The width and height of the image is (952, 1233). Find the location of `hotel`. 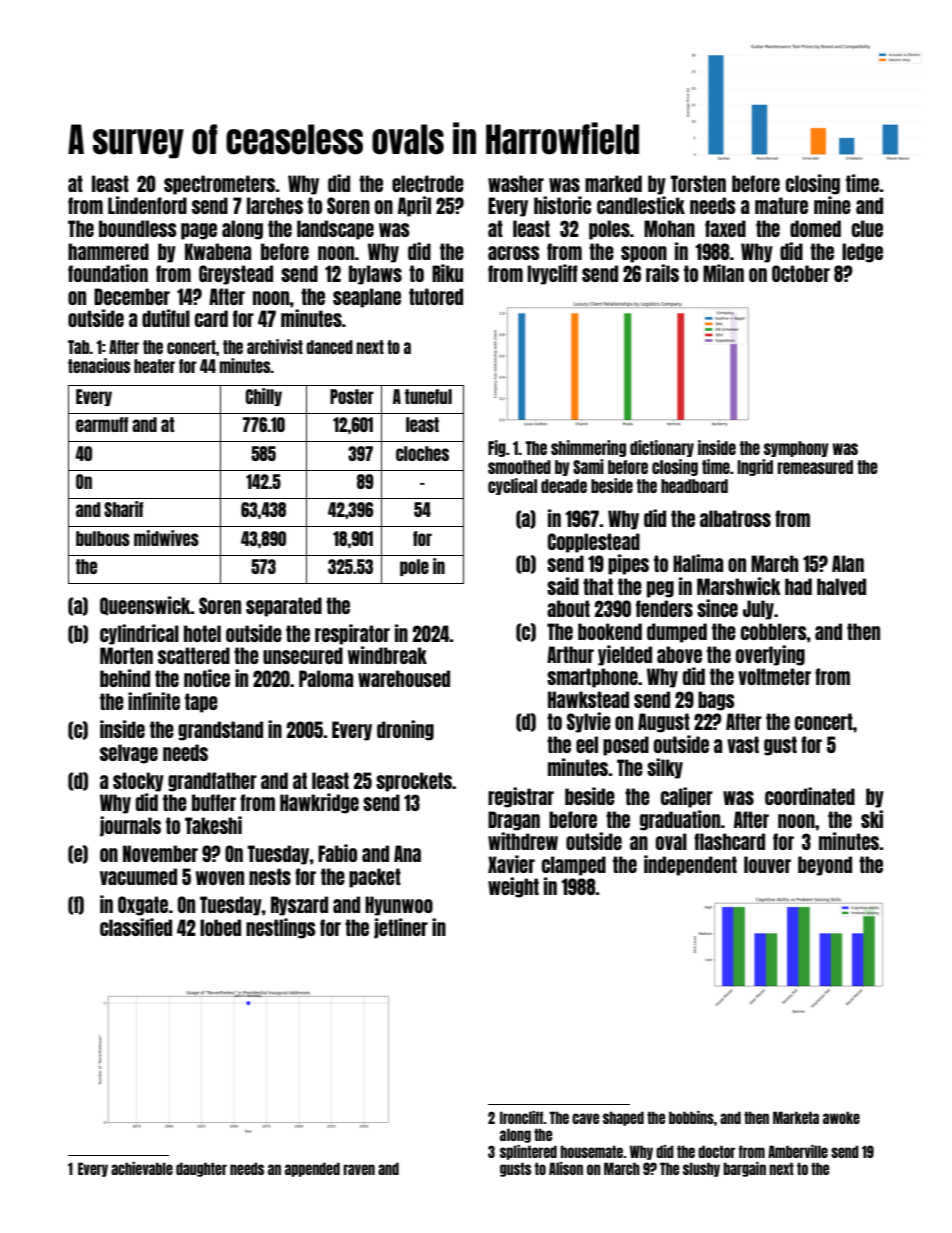

hotel is located at coordinates (202, 633).
